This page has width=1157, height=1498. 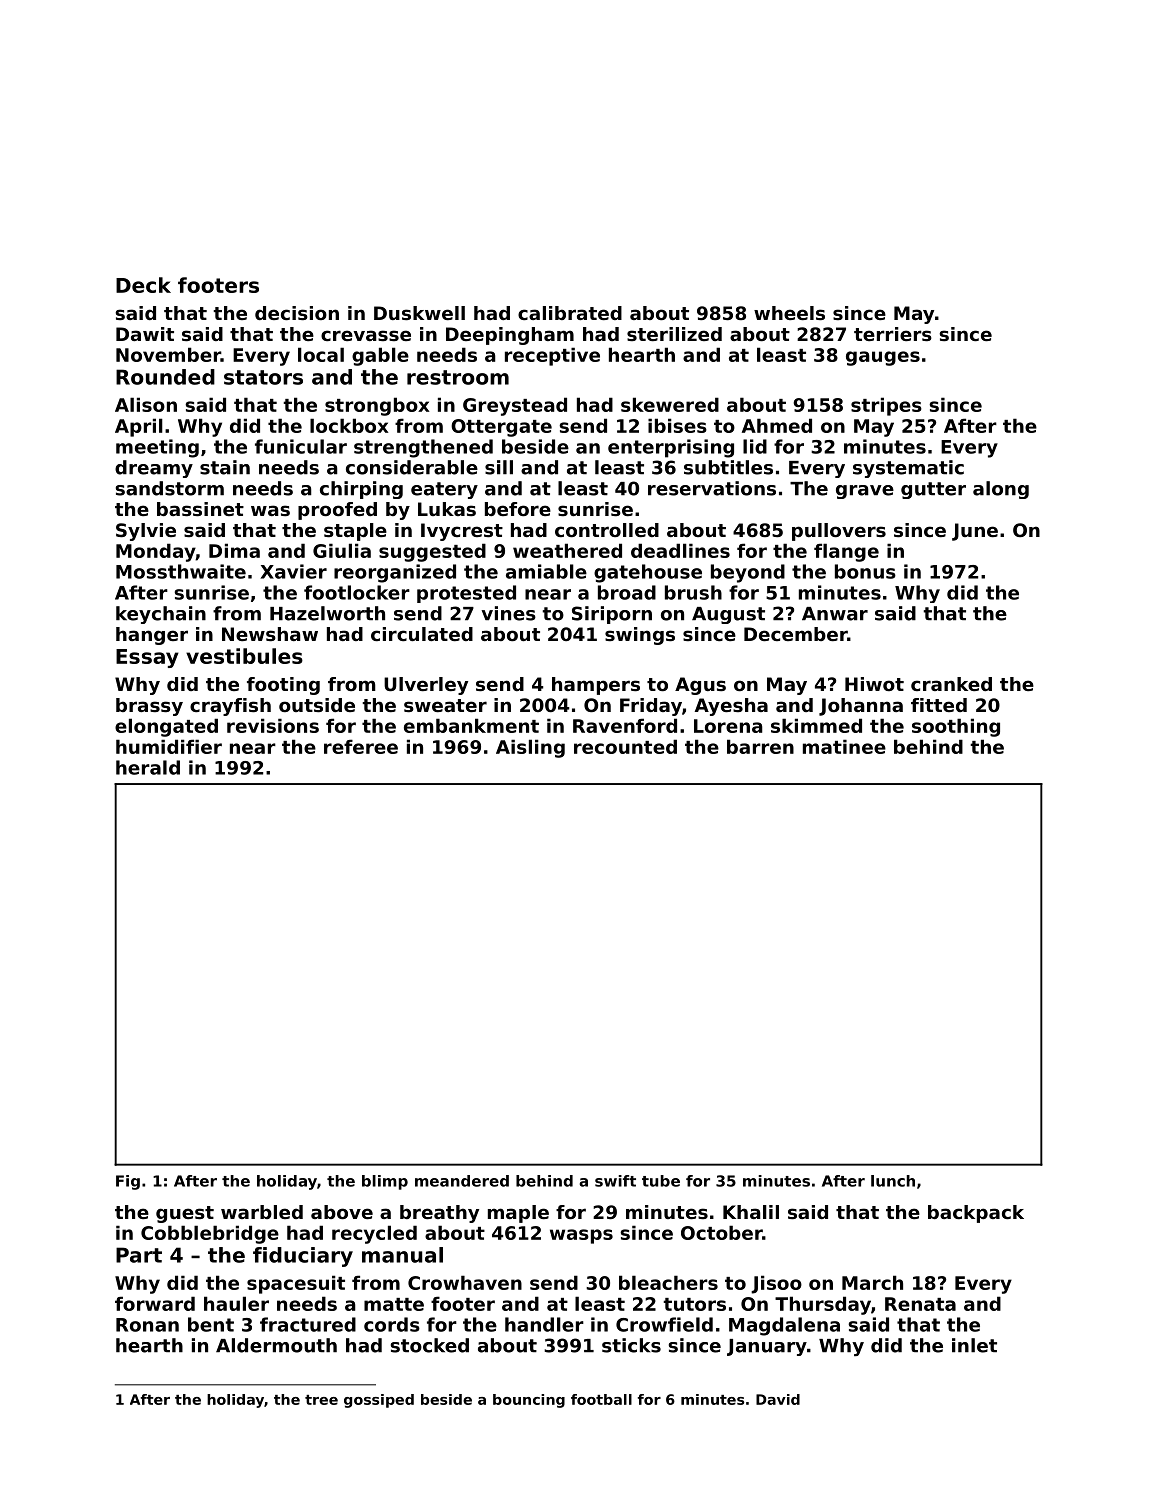 What do you see at coordinates (155, 1303) in the page?
I see `forward` at bounding box center [155, 1303].
